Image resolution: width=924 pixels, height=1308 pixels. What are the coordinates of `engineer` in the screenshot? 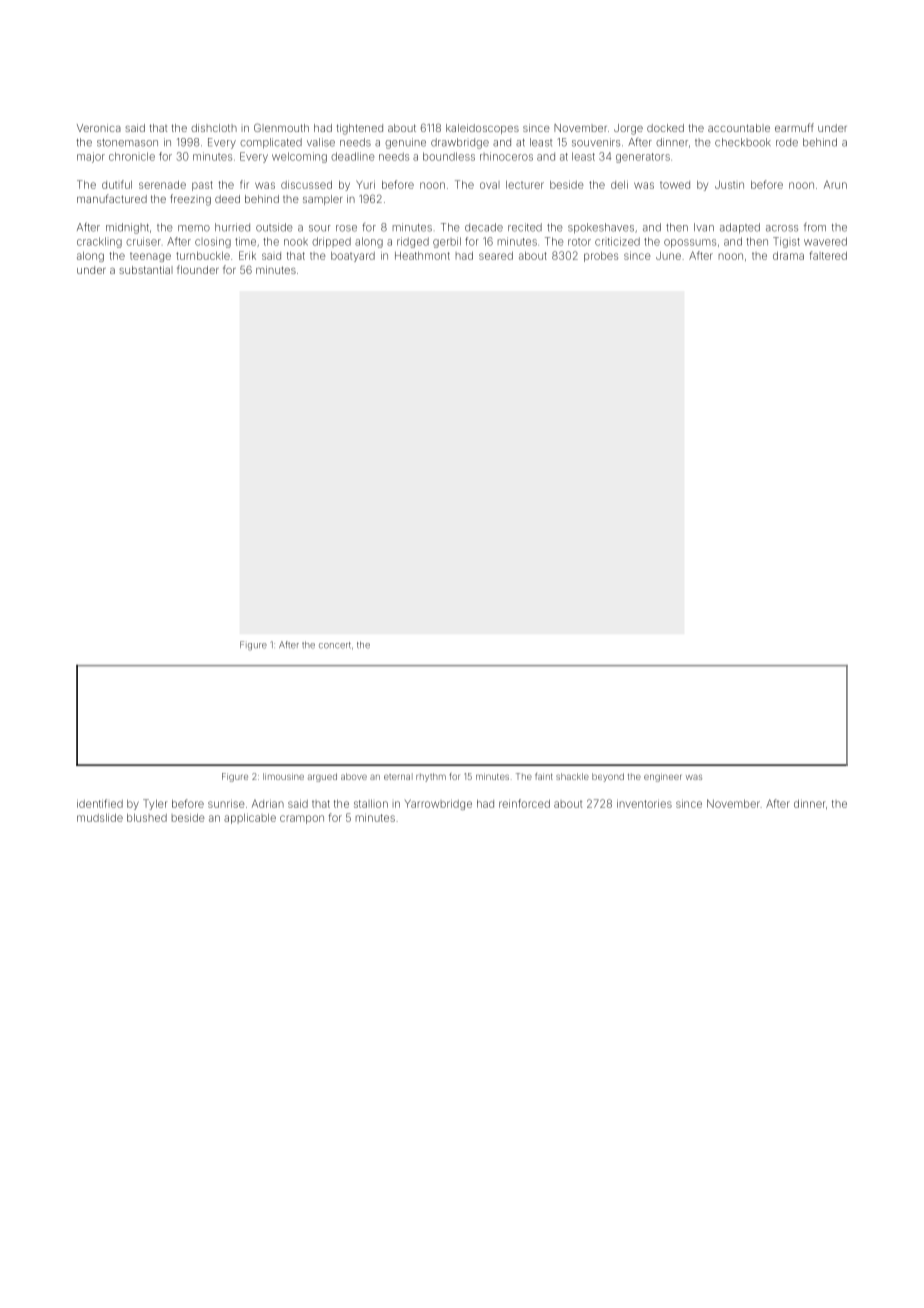 It's located at (662, 777).
